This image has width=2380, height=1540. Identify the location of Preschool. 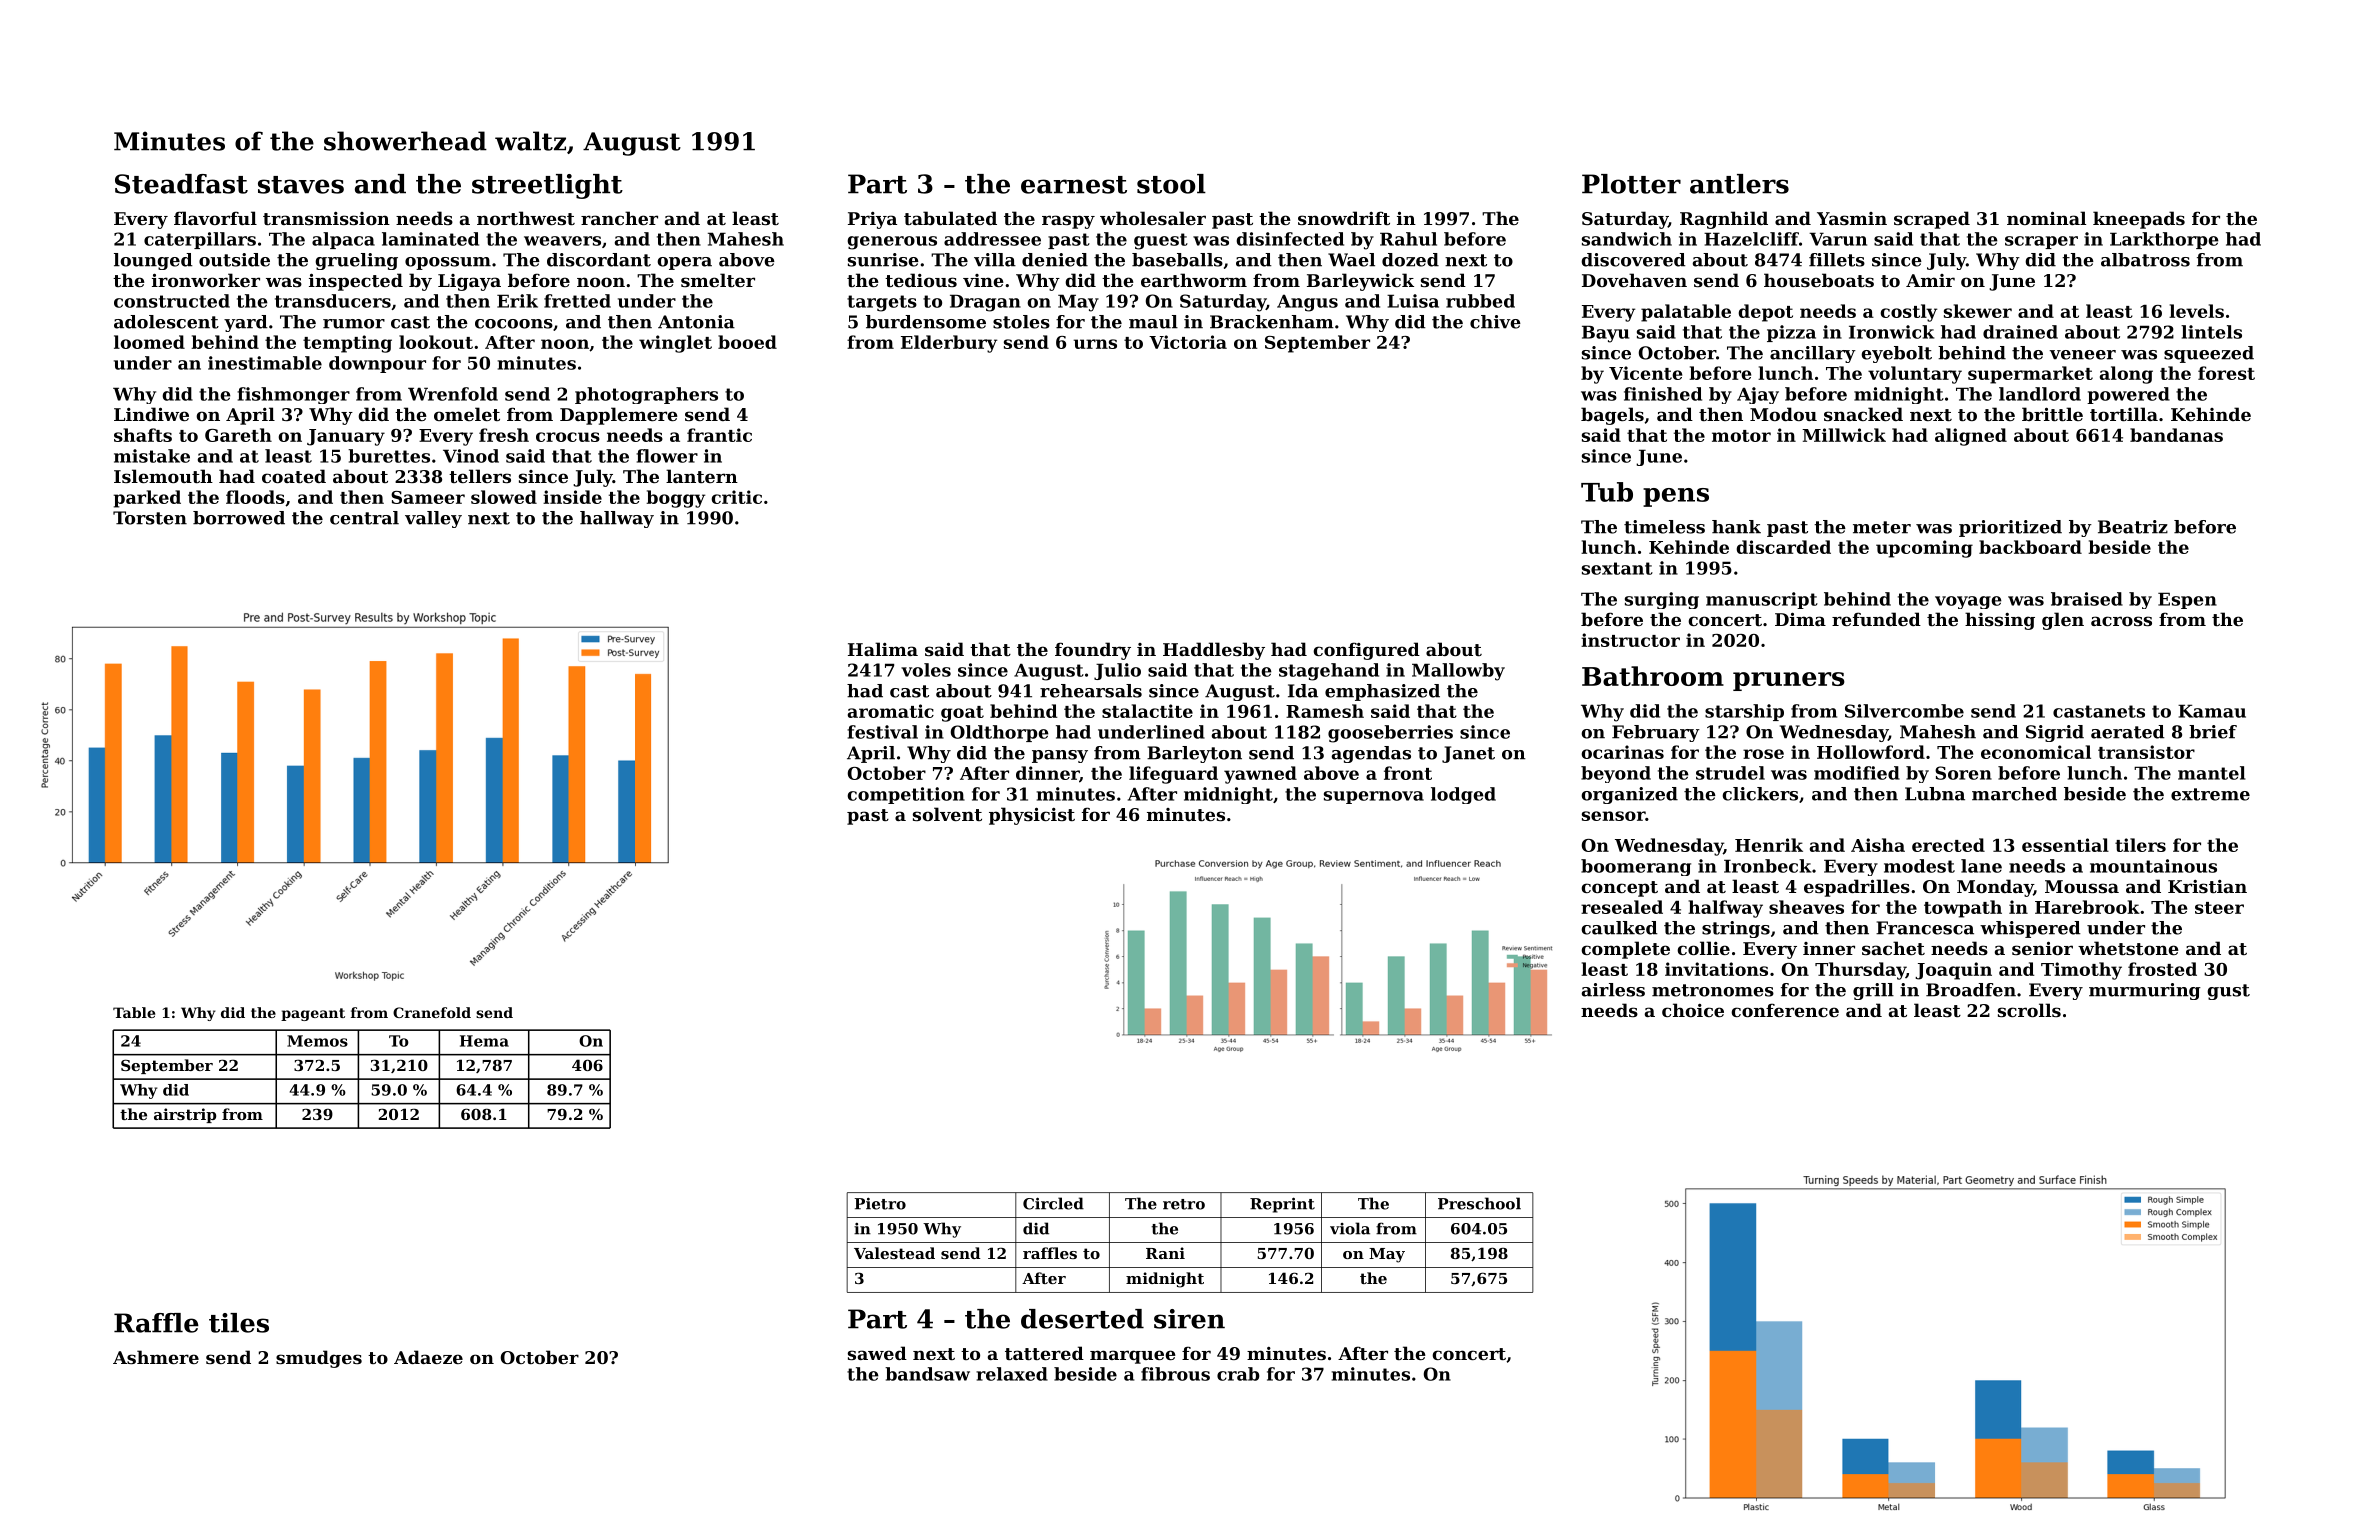
(1479, 1203).
